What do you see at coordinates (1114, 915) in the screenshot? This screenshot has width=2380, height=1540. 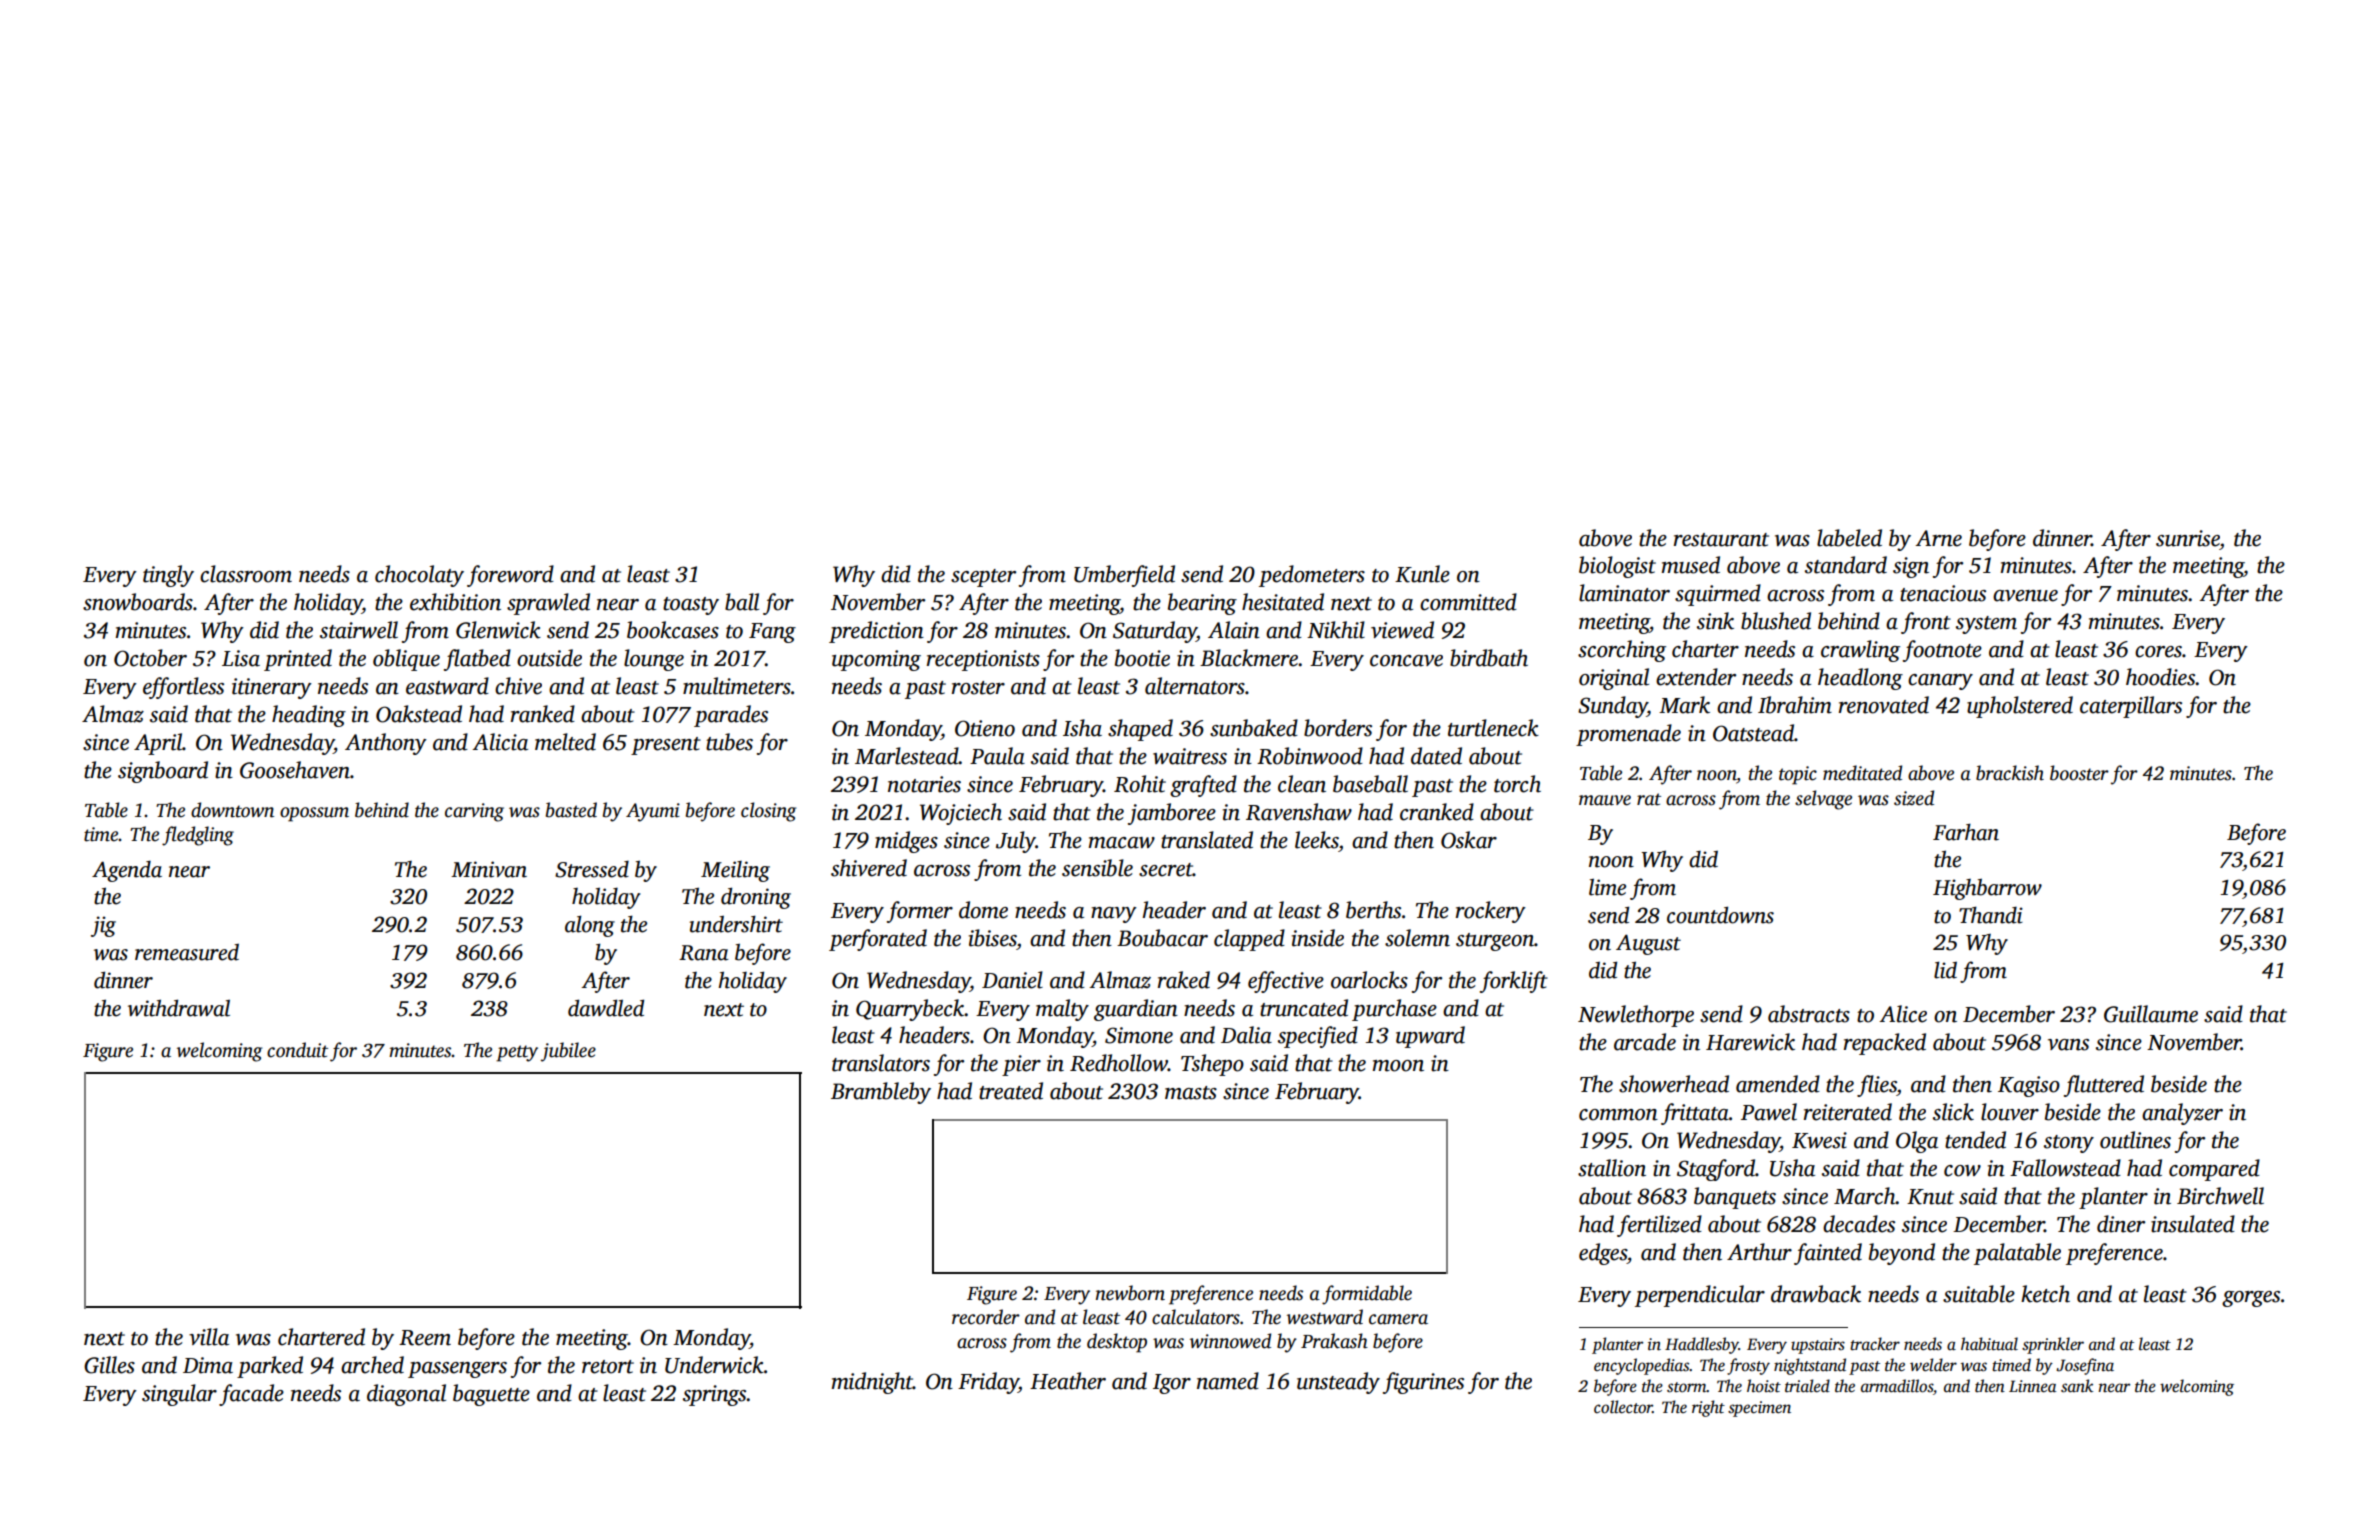 I see `navy` at bounding box center [1114, 915].
